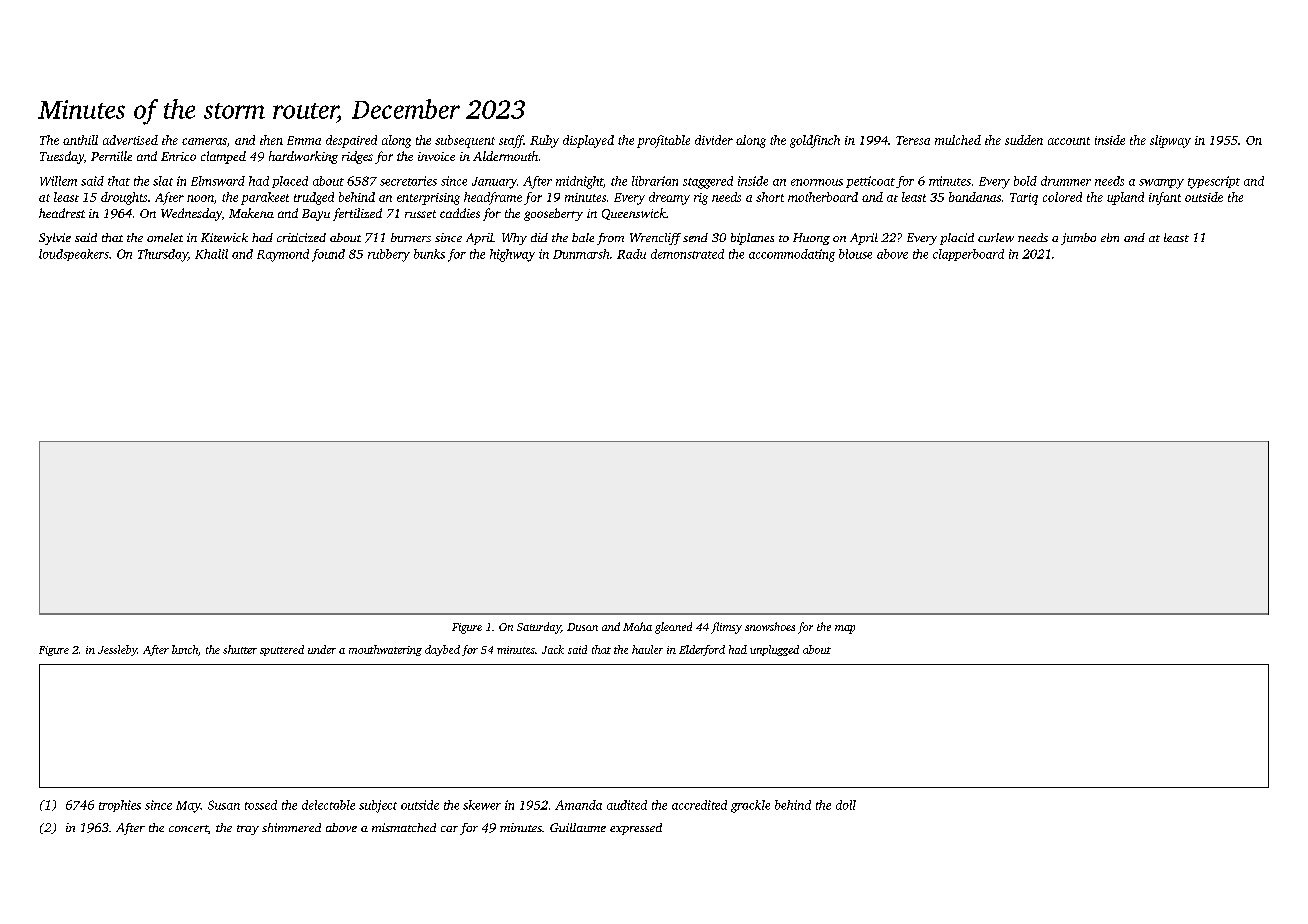 Image resolution: width=1308 pixels, height=924 pixels. Describe the element at coordinates (702, 650) in the screenshot. I see `Elderford` at that location.
